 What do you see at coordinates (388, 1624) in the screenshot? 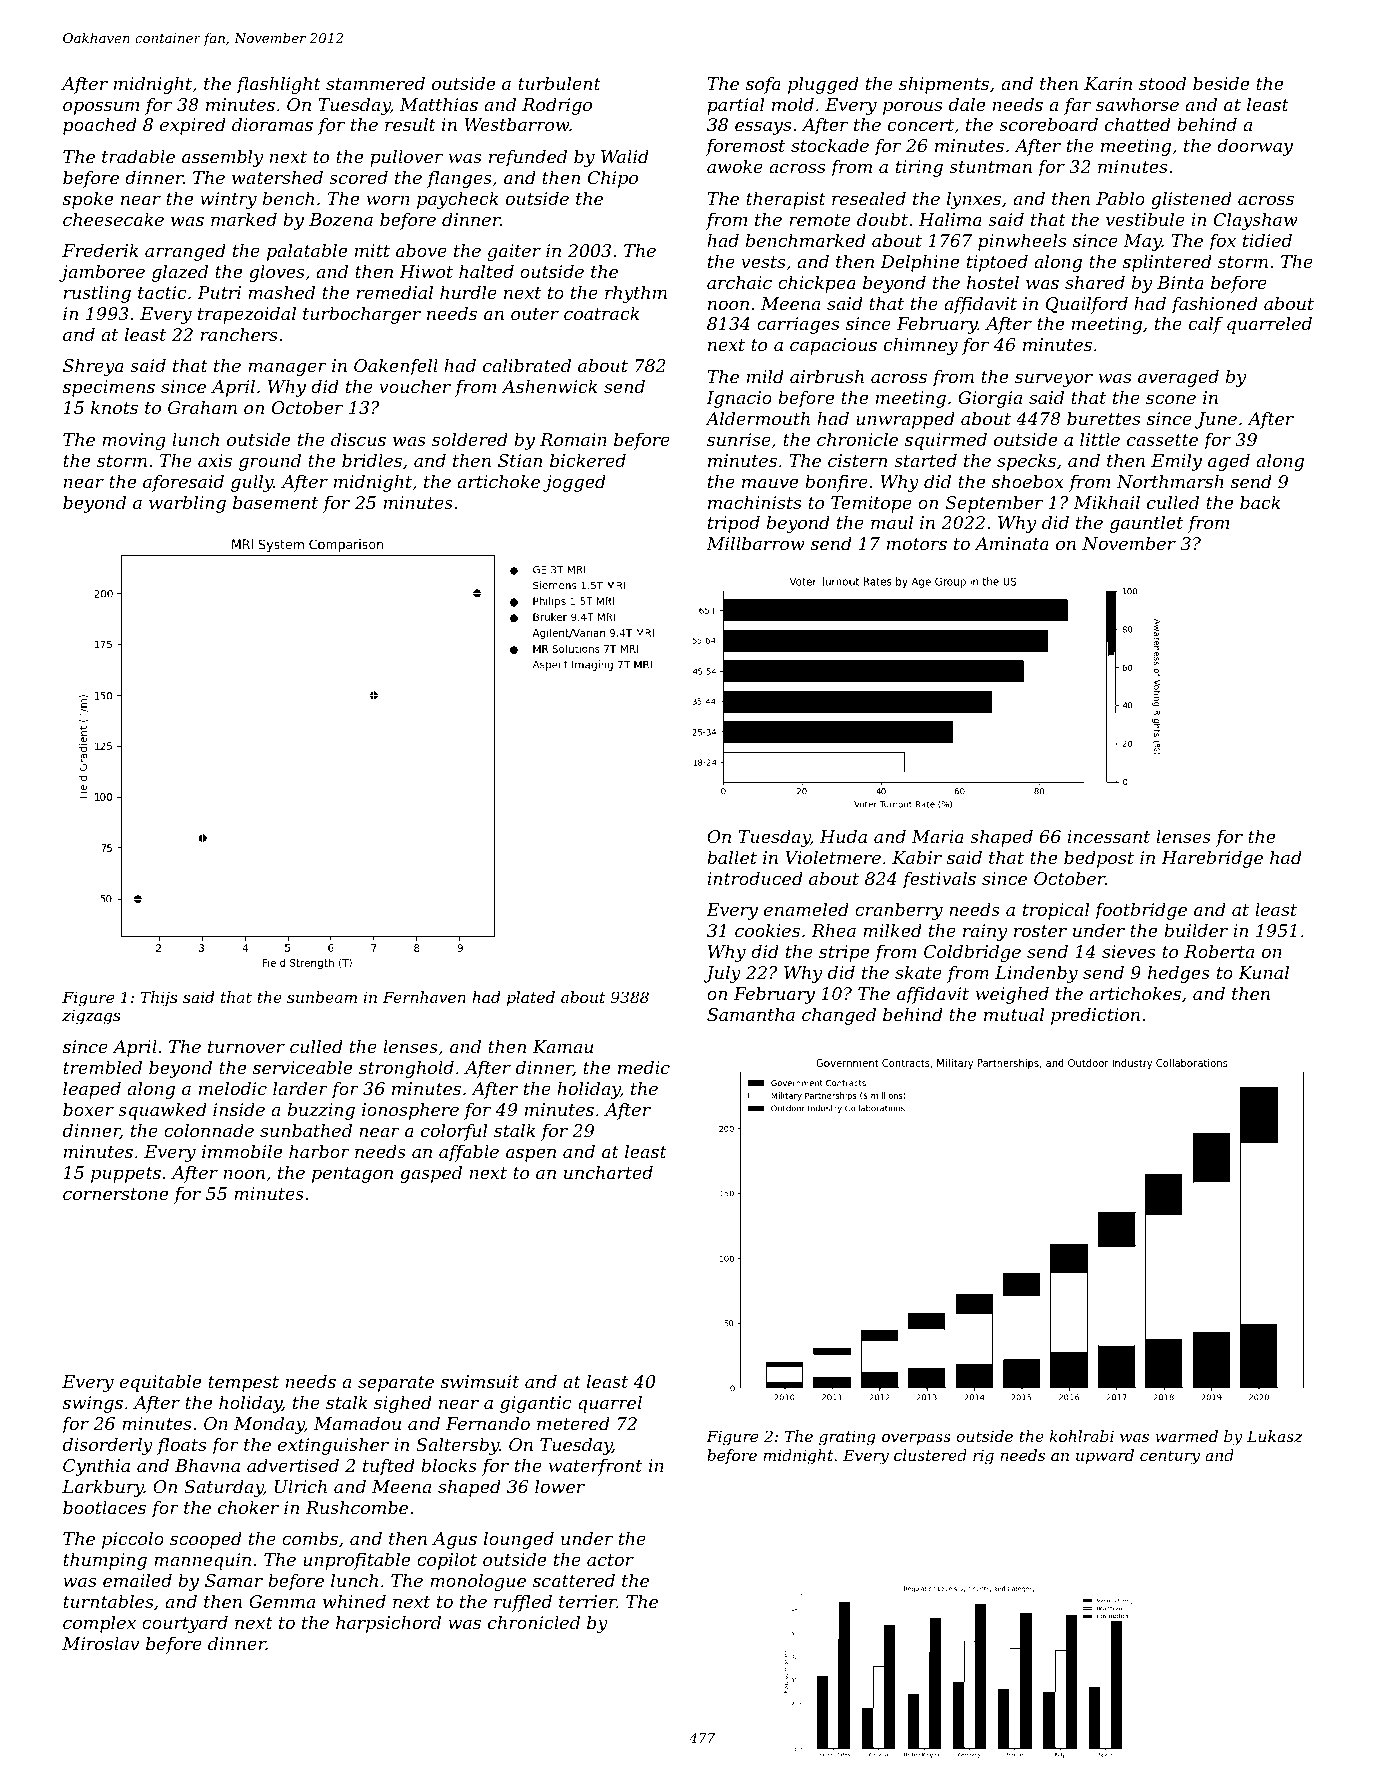
I see `harpsichord` at bounding box center [388, 1624].
